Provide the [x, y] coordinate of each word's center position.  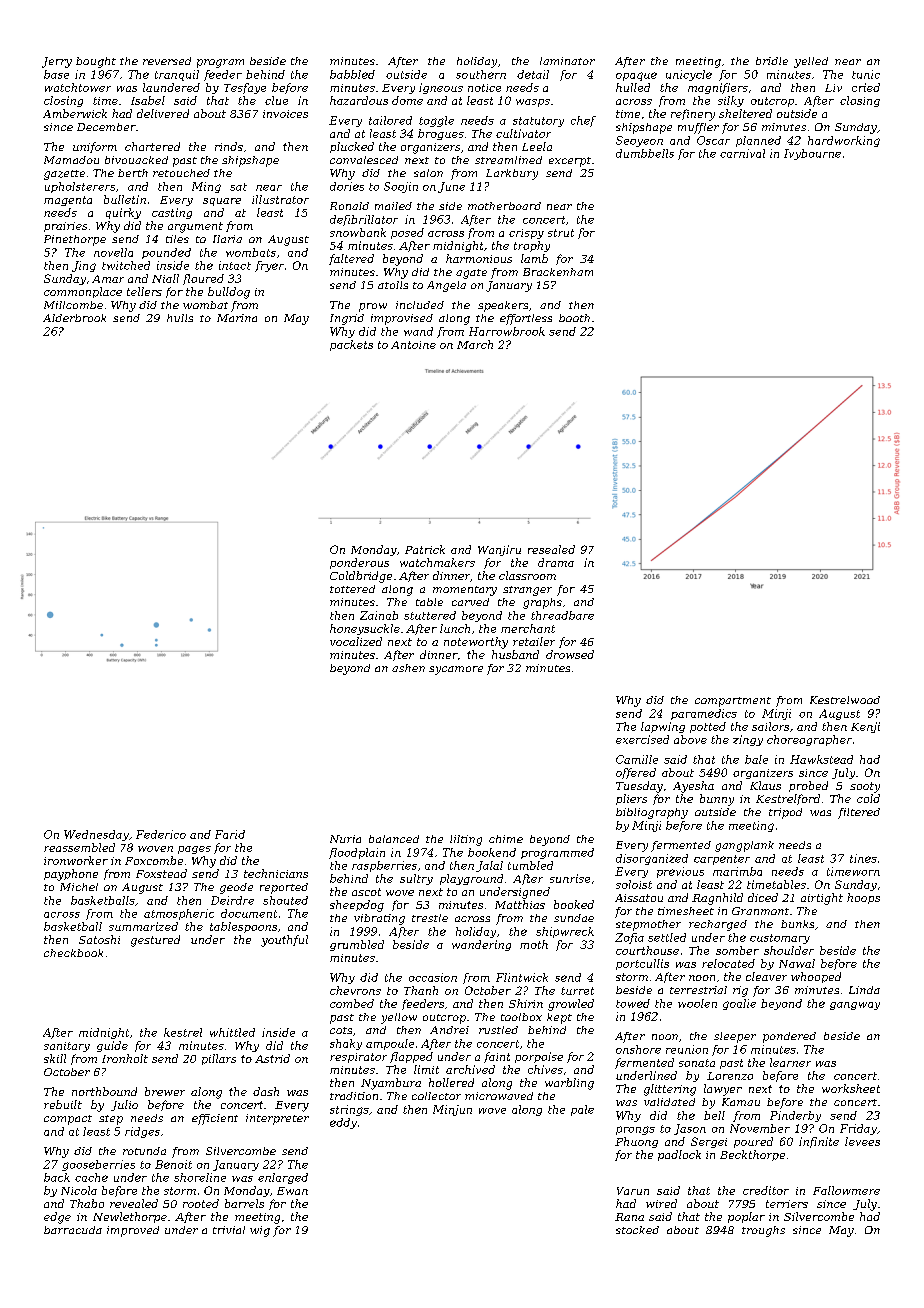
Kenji [865, 727]
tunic [866, 74]
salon [428, 173]
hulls [180, 318]
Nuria [345, 839]
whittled [232, 1032]
